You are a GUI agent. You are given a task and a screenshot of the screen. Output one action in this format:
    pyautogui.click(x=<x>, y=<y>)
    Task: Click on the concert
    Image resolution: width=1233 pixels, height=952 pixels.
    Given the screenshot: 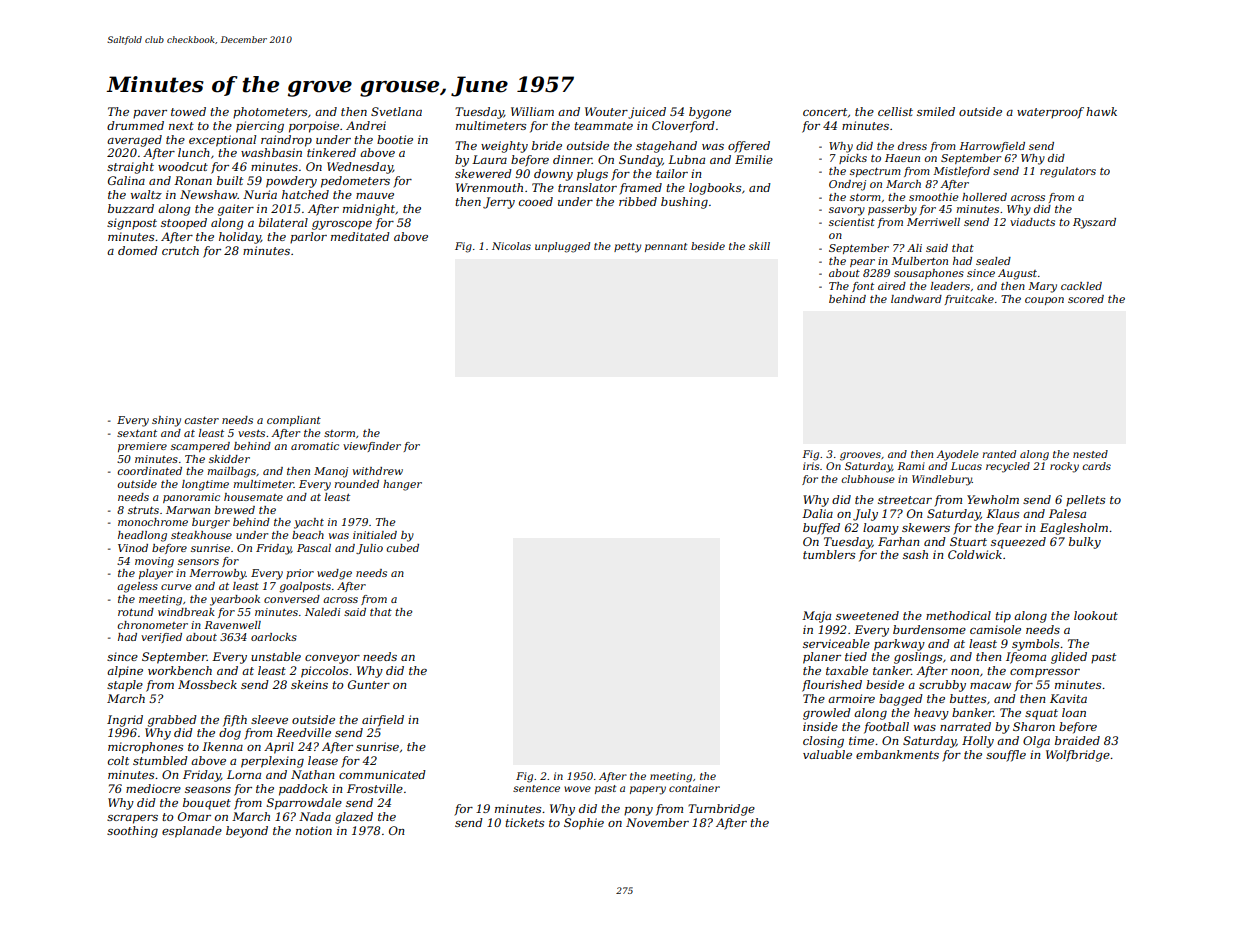 What is the action you would take?
    pyautogui.click(x=825, y=112)
